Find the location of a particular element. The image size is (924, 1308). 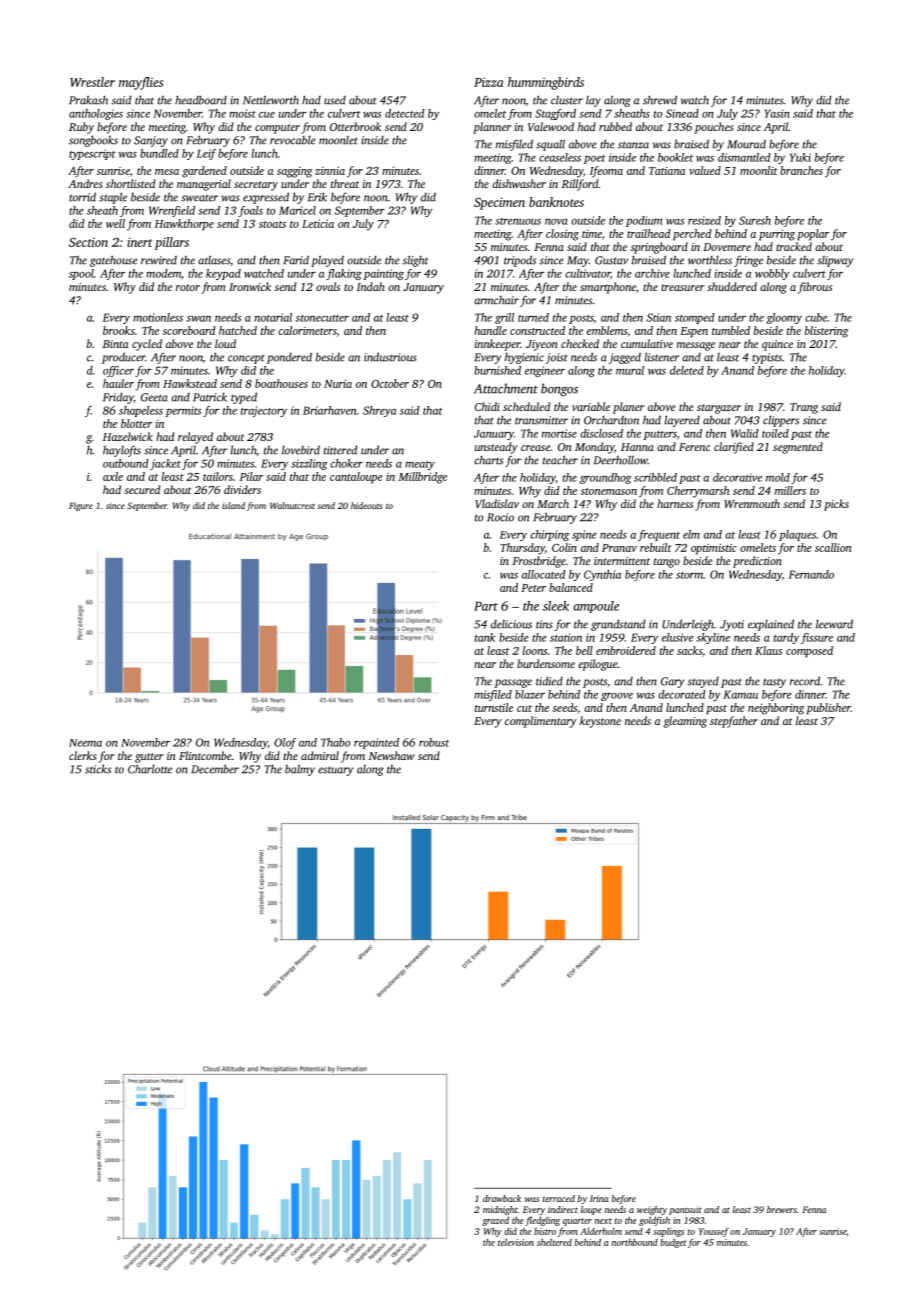

grazed is located at coordinates (495, 1221).
